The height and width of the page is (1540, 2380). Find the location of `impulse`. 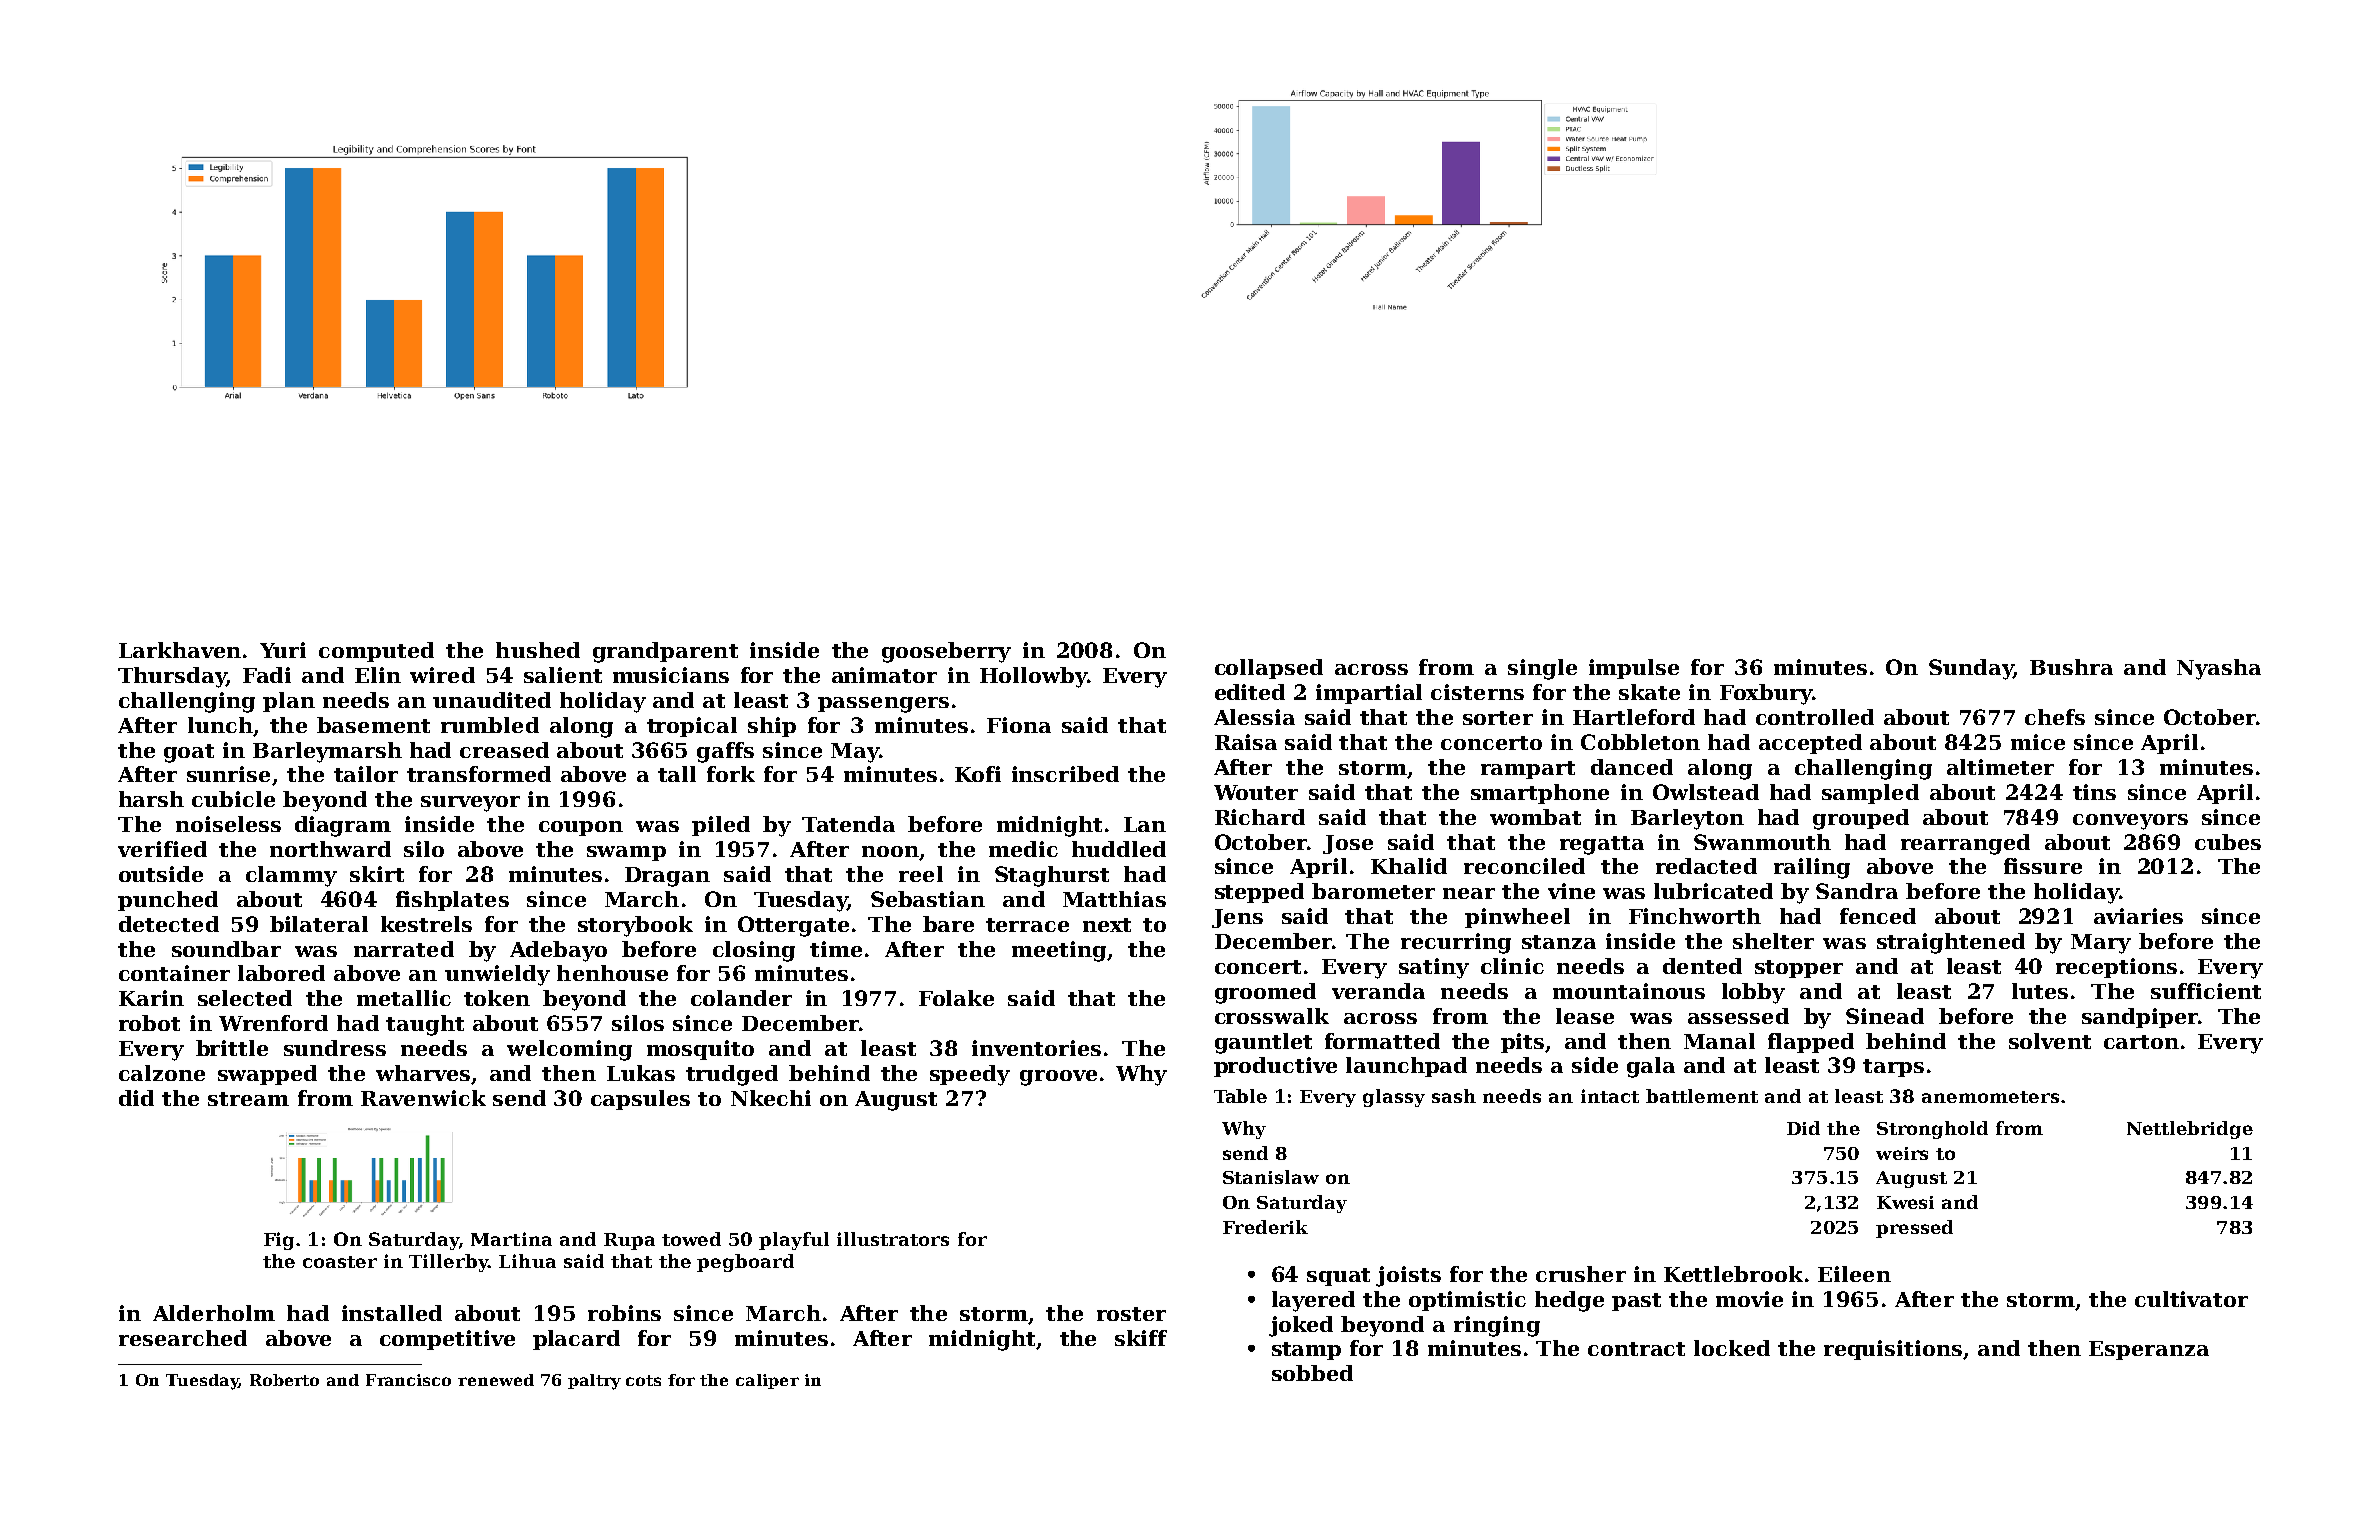

impulse is located at coordinates (1634, 669).
